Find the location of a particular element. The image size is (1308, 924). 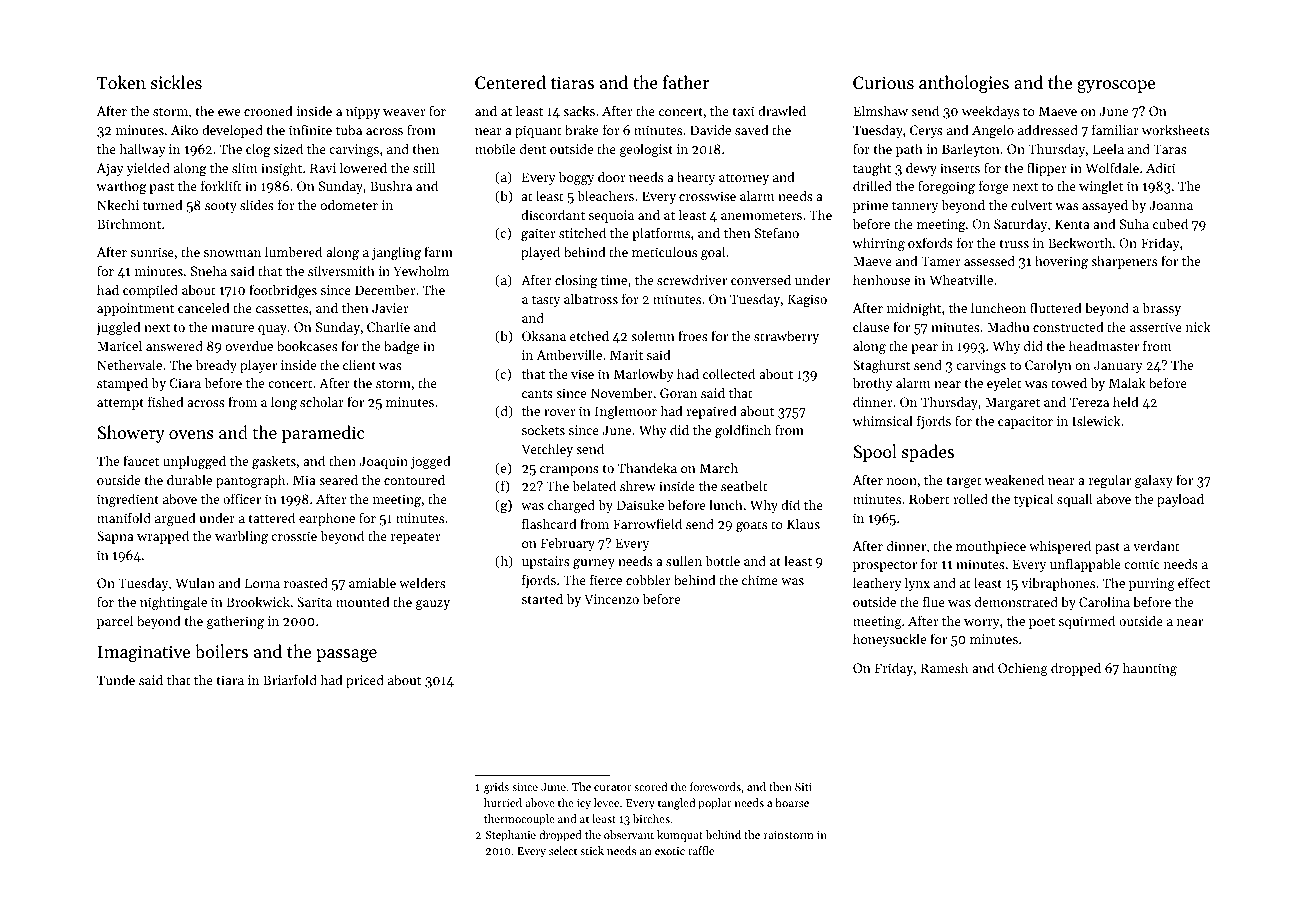

gyroscope is located at coordinates (1116, 86).
